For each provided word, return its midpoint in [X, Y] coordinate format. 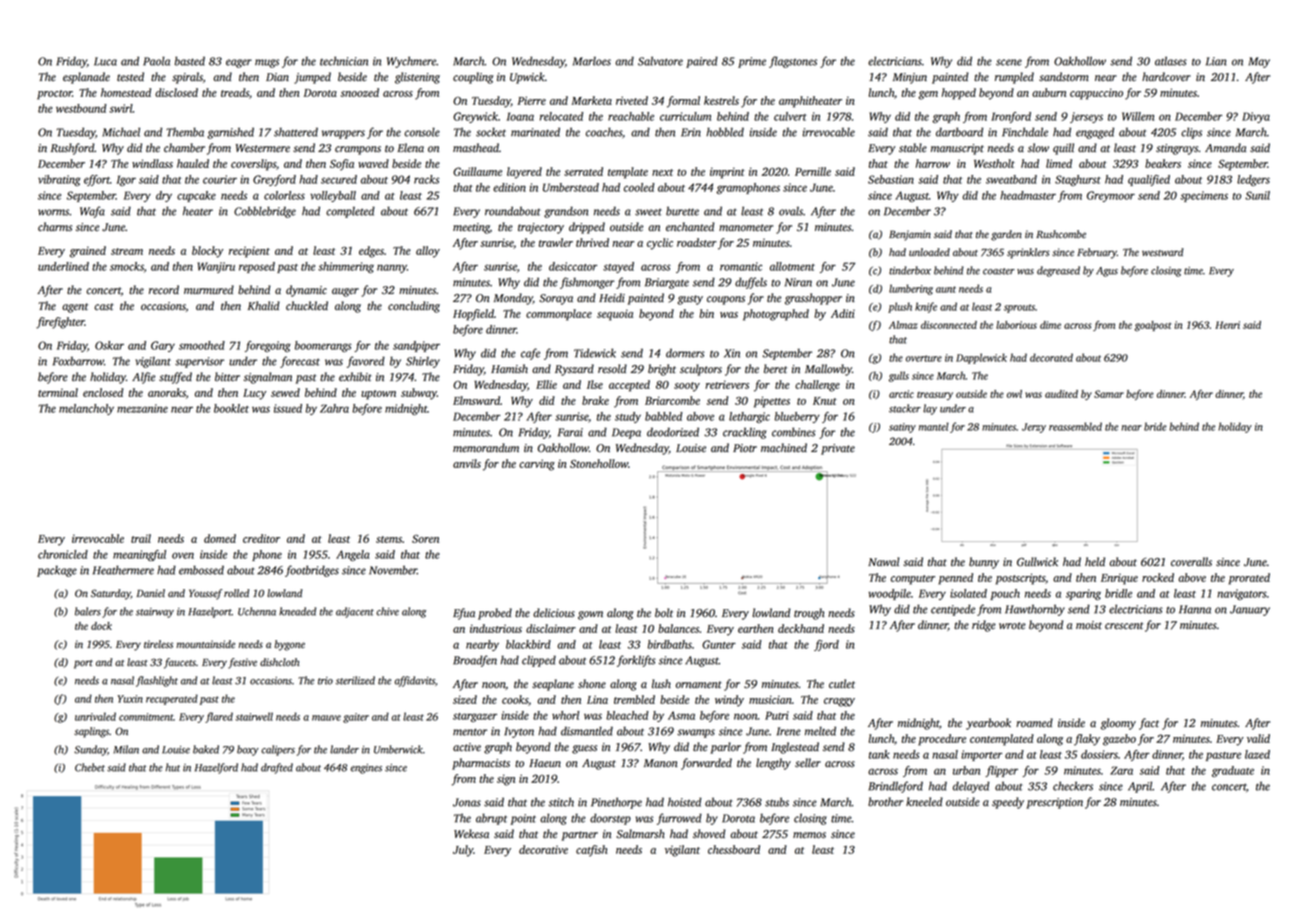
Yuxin [130, 699]
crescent [1124, 626]
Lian [1216, 61]
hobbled [725, 132]
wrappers [343, 134]
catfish [592, 851]
